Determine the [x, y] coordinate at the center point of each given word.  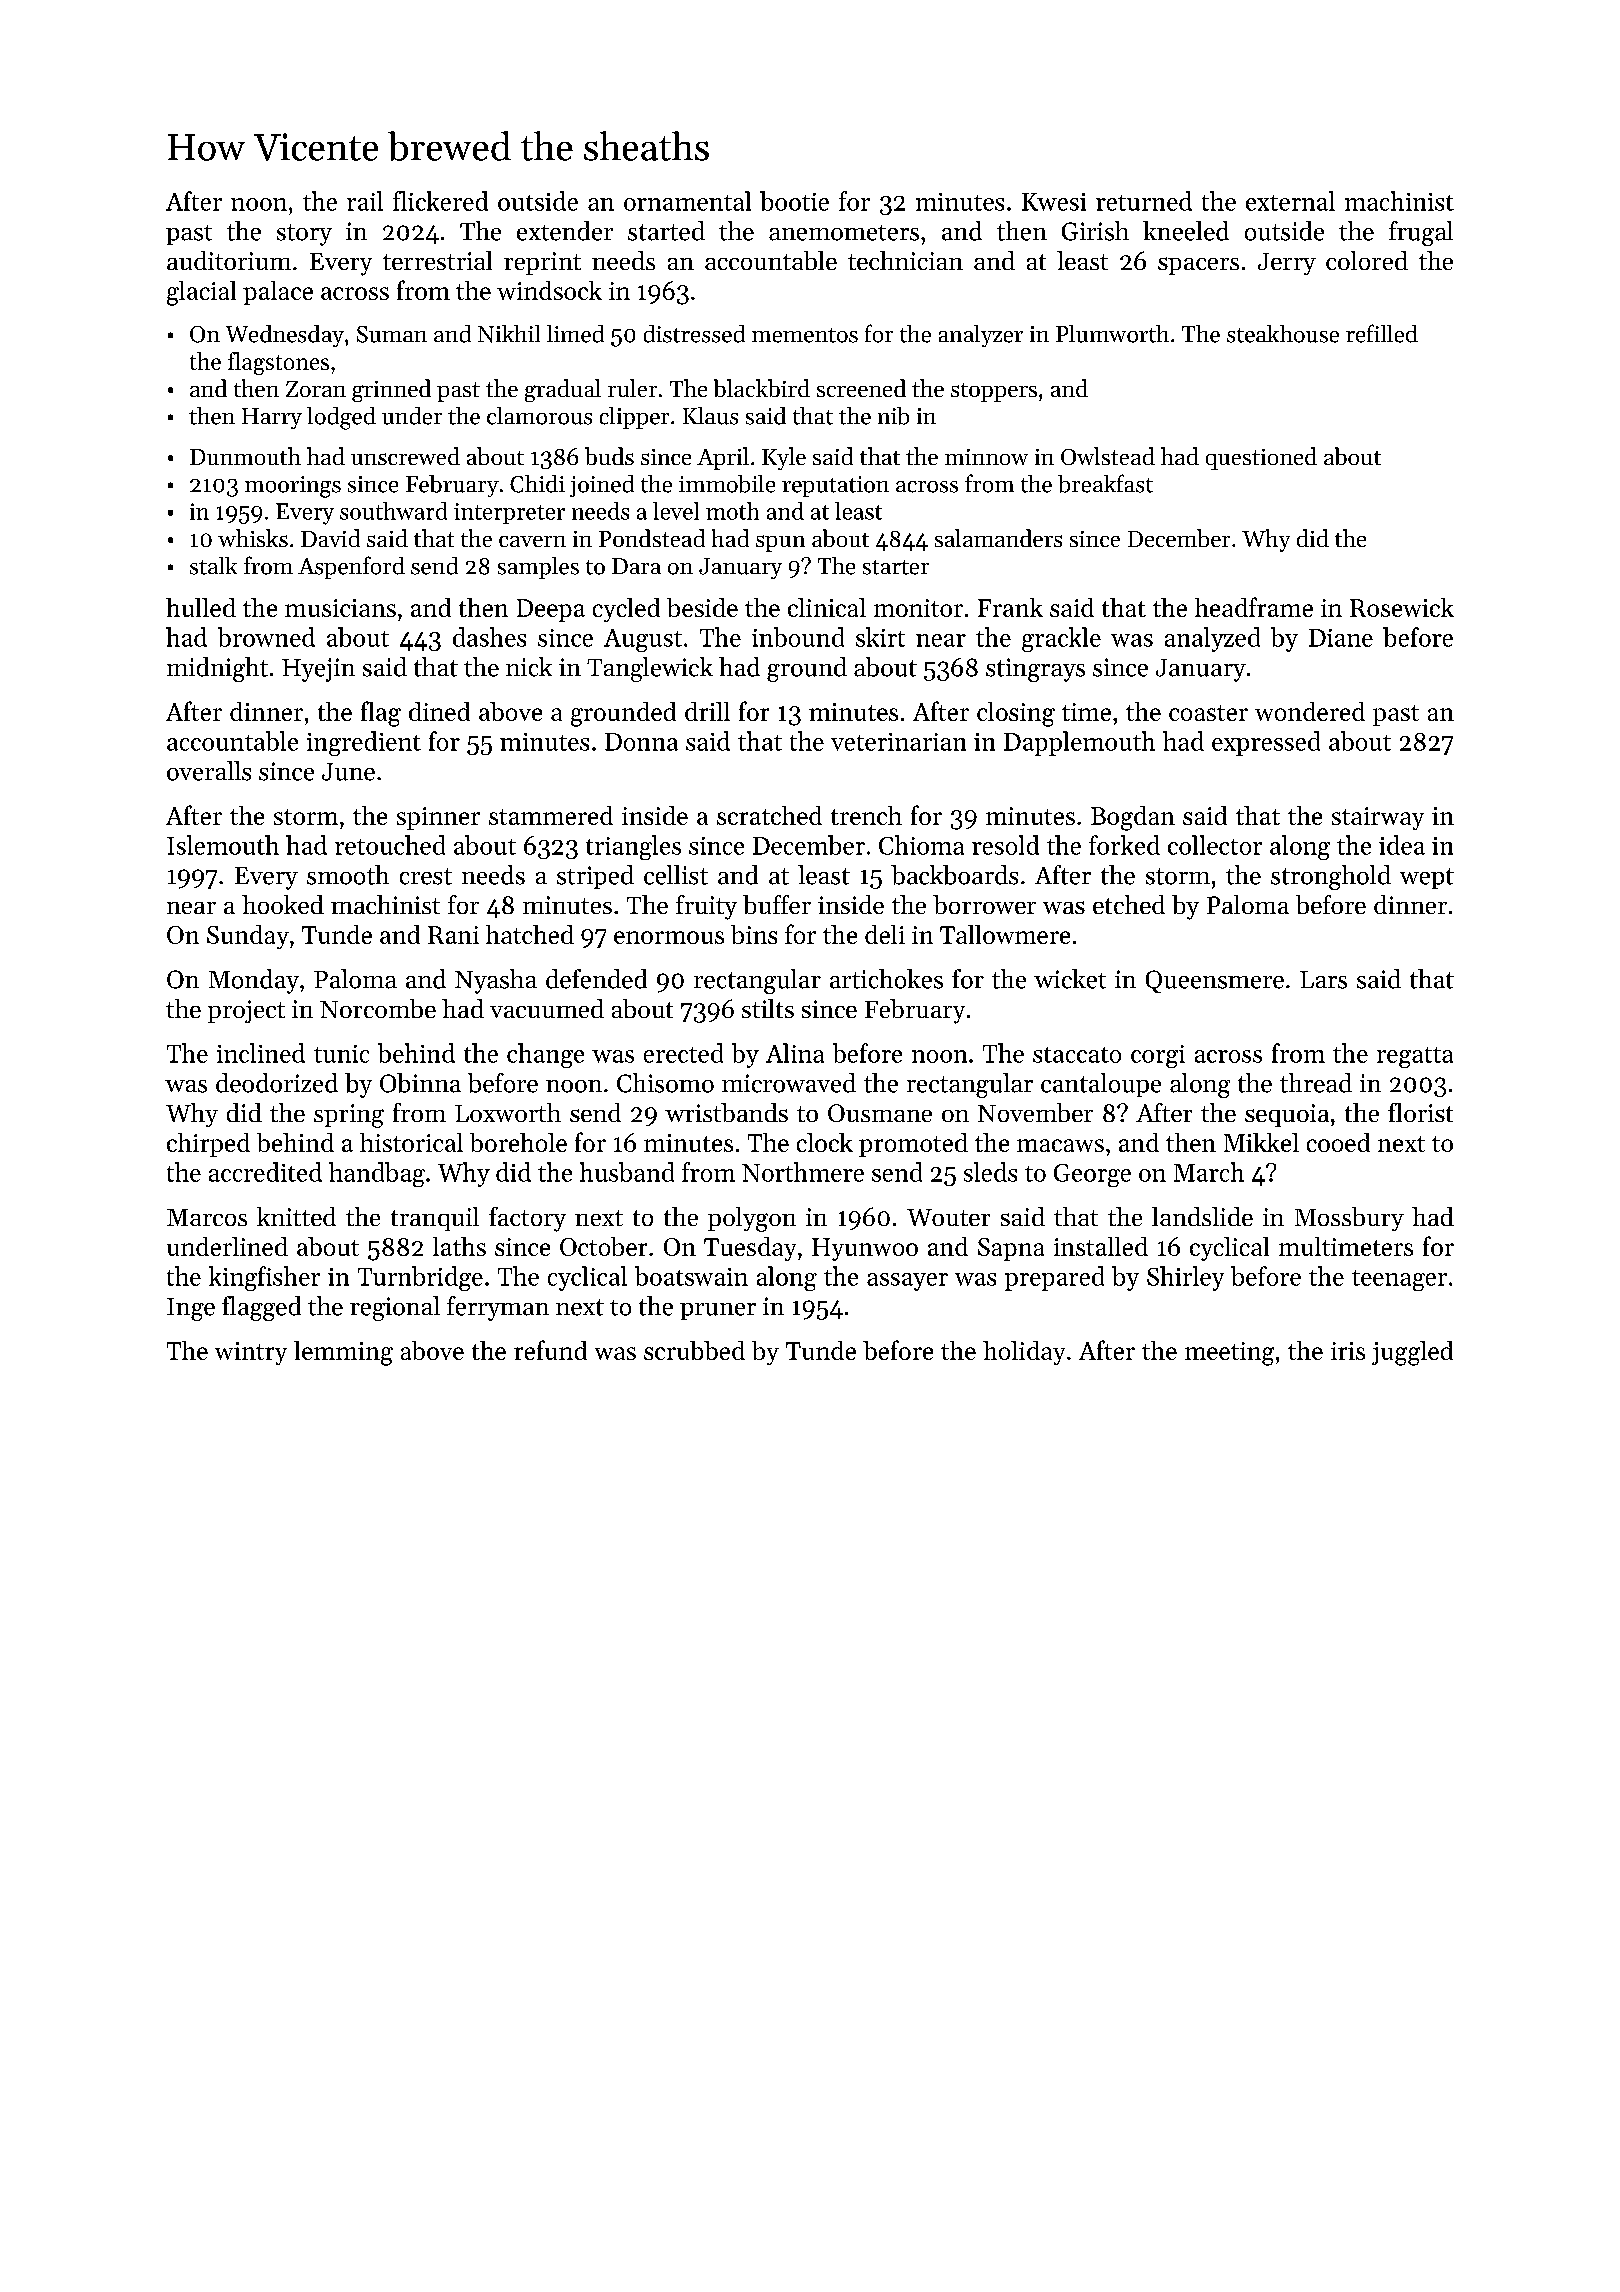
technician [905, 260]
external [1290, 201]
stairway [1378, 818]
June [348, 772]
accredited [265, 1172]
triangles [633, 847]
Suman [392, 334]
